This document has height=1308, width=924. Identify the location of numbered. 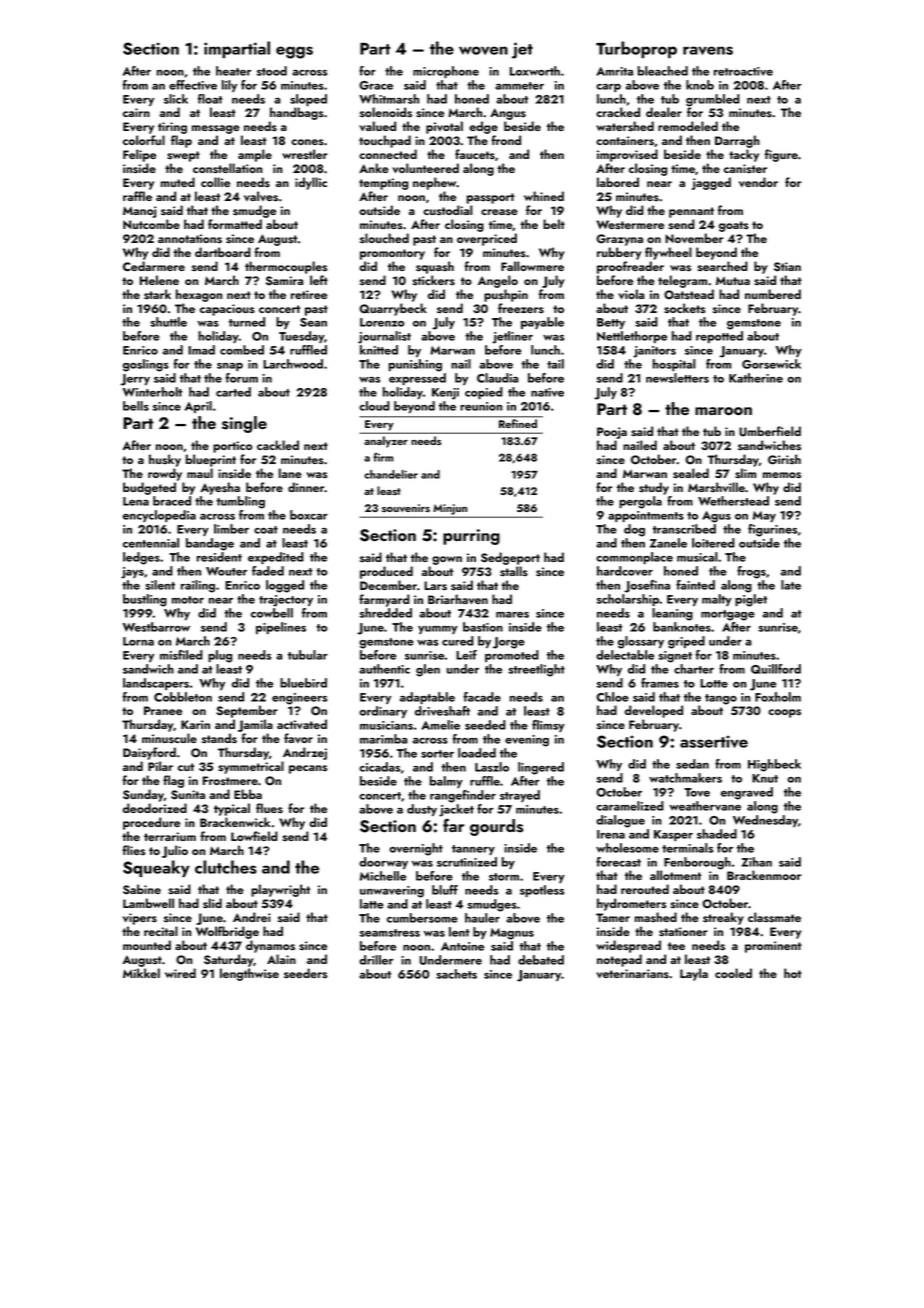
(773, 294).
